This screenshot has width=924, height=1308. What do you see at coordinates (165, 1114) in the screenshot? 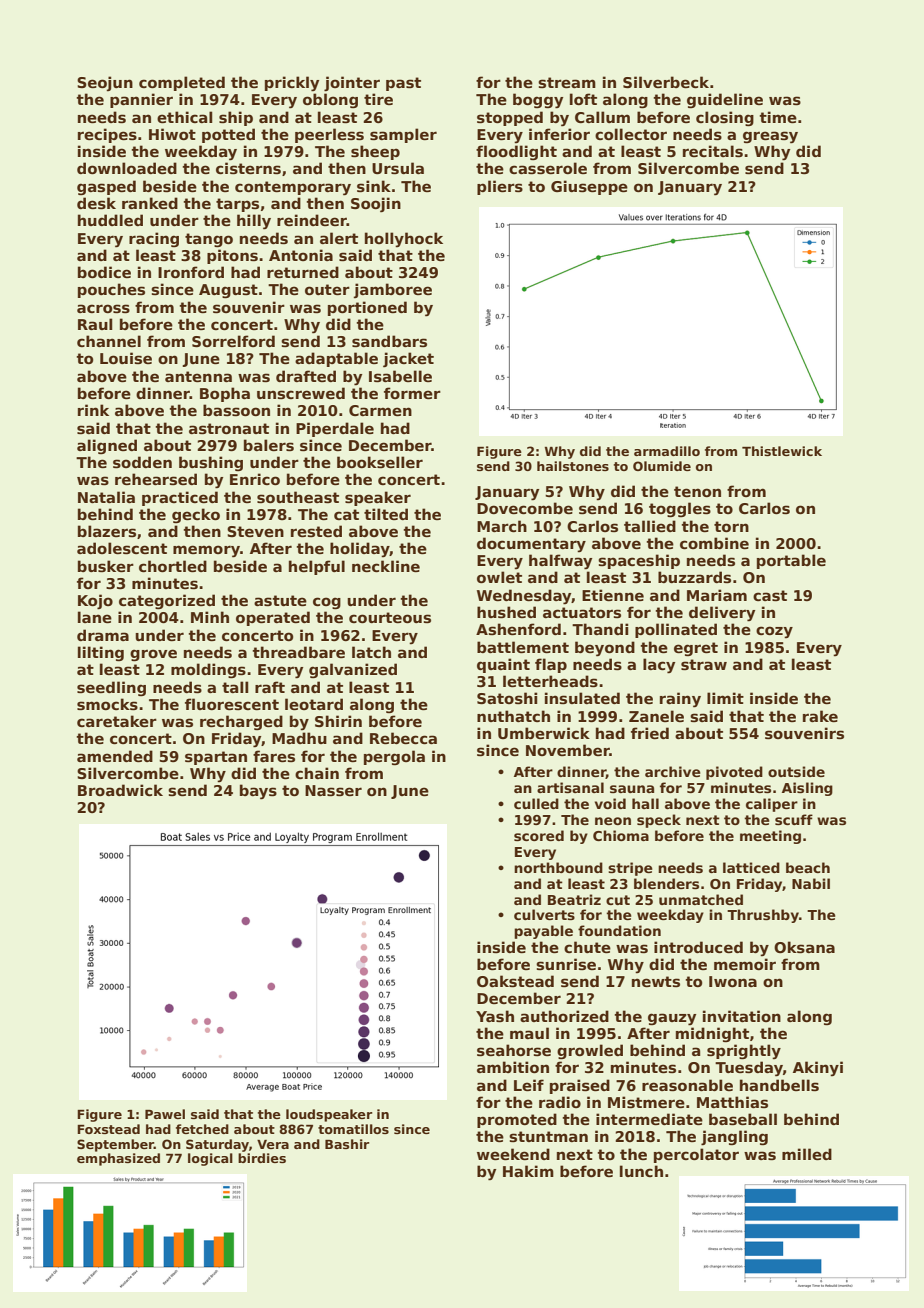
I see `Pawel` at bounding box center [165, 1114].
